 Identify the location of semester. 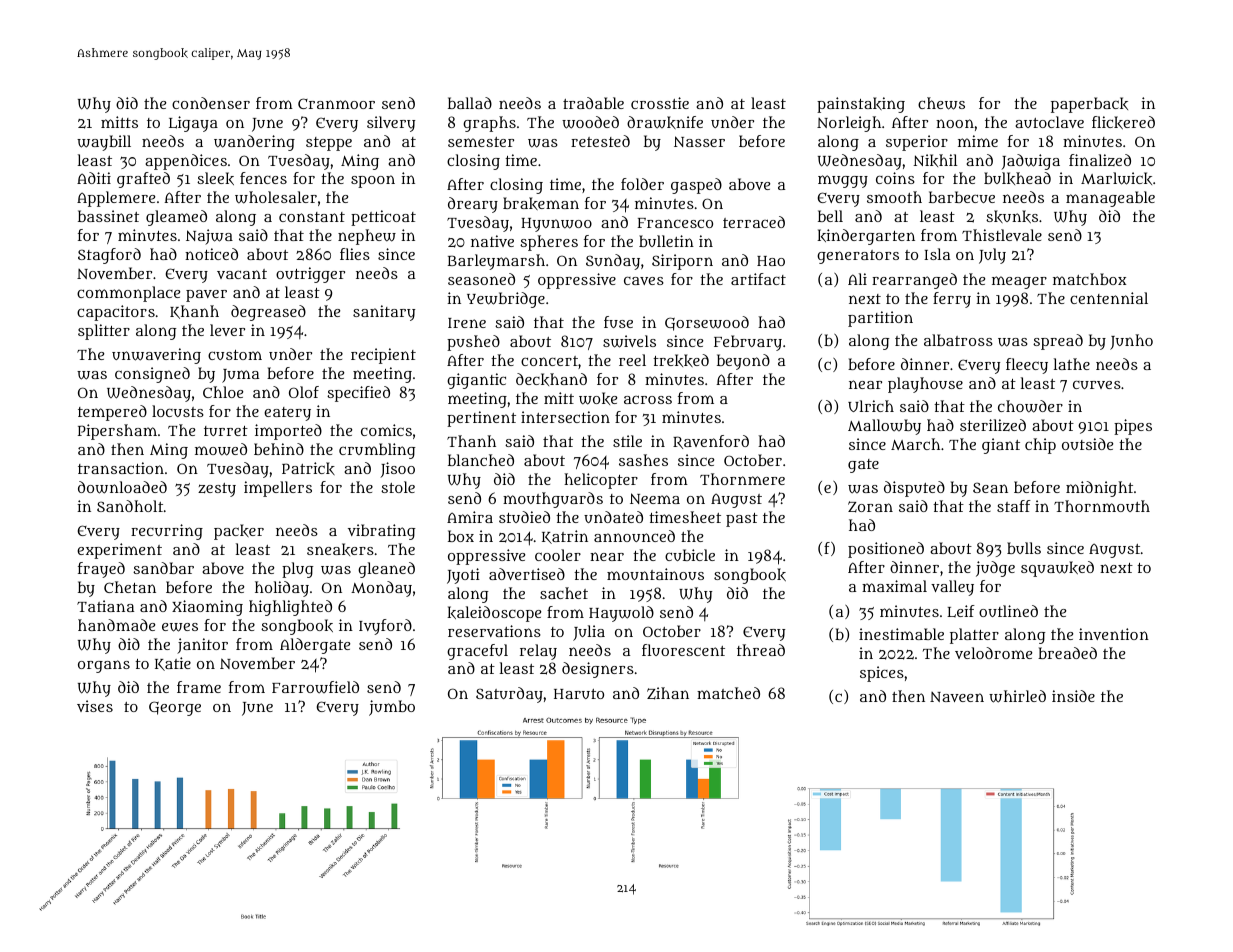
(481, 142).
